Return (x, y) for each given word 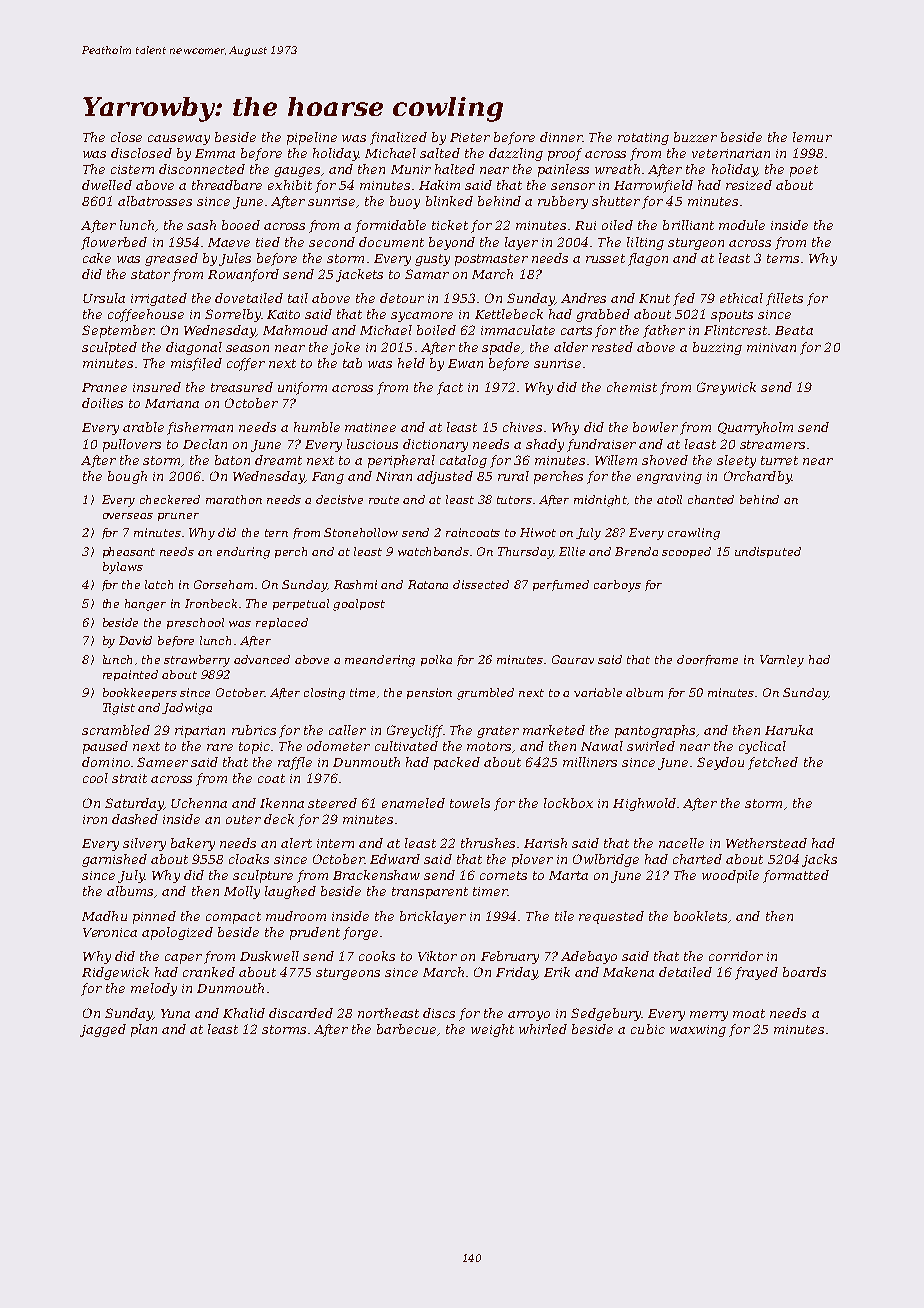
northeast (388, 1013)
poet (804, 171)
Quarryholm (755, 428)
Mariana (172, 403)
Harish (545, 843)
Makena (628, 972)
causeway (179, 140)
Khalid (244, 1013)
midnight (601, 501)
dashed (135, 819)
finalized (398, 138)
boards (804, 972)
